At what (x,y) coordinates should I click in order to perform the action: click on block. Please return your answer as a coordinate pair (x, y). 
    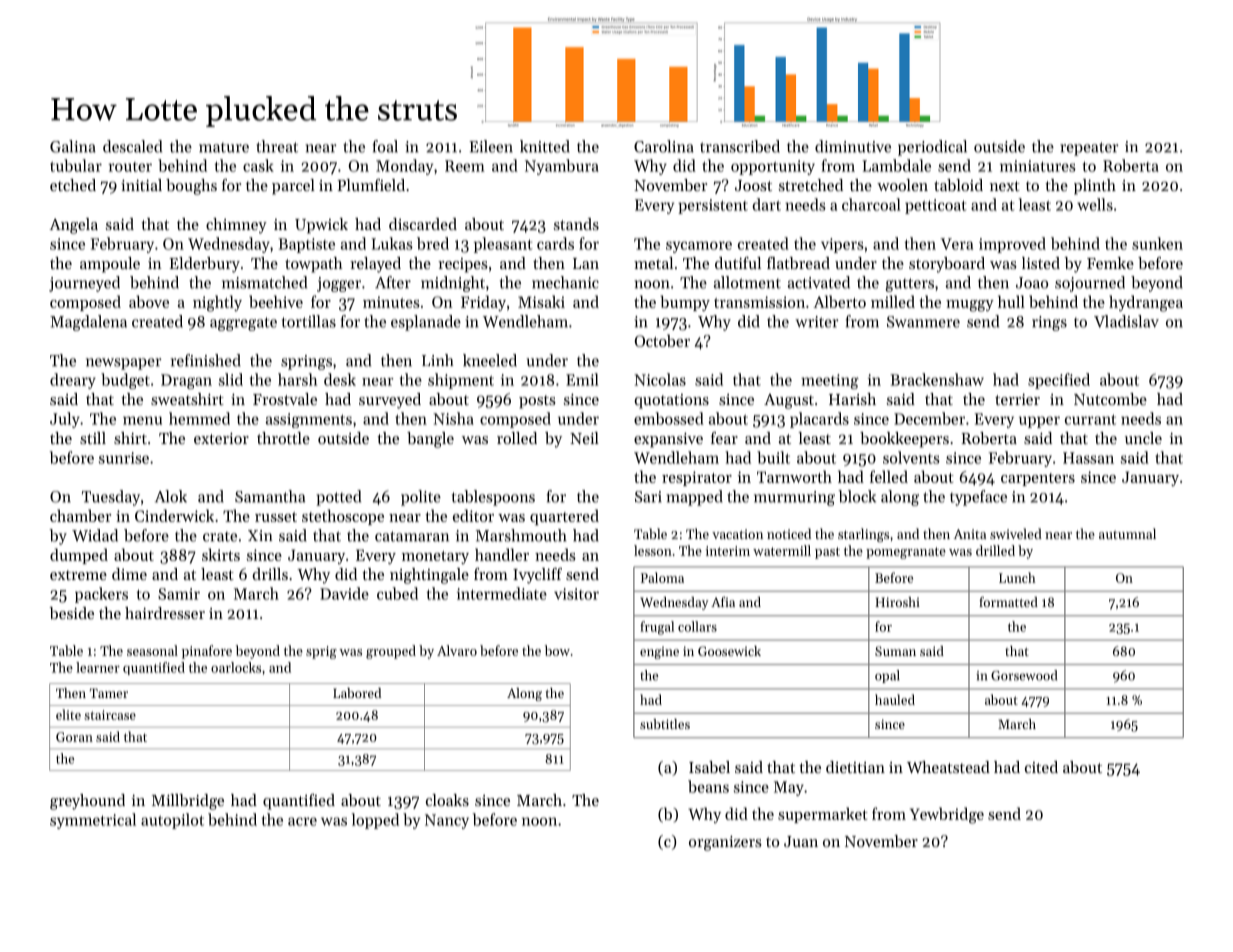
    Looking at the image, I should click on (857, 496).
